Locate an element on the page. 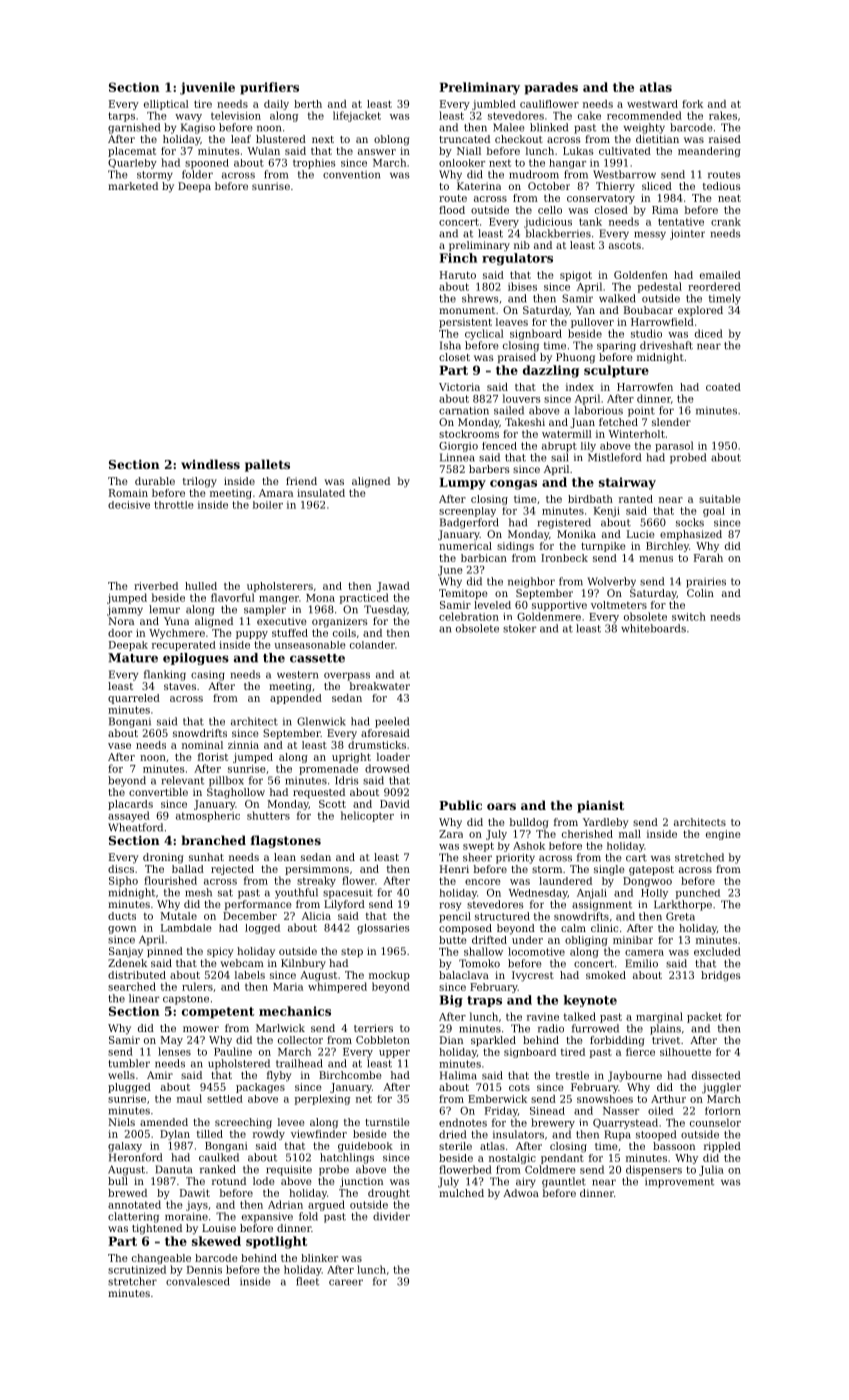 The width and height of the document is (849, 1400). pianist is located at coordinates (600, 806).
